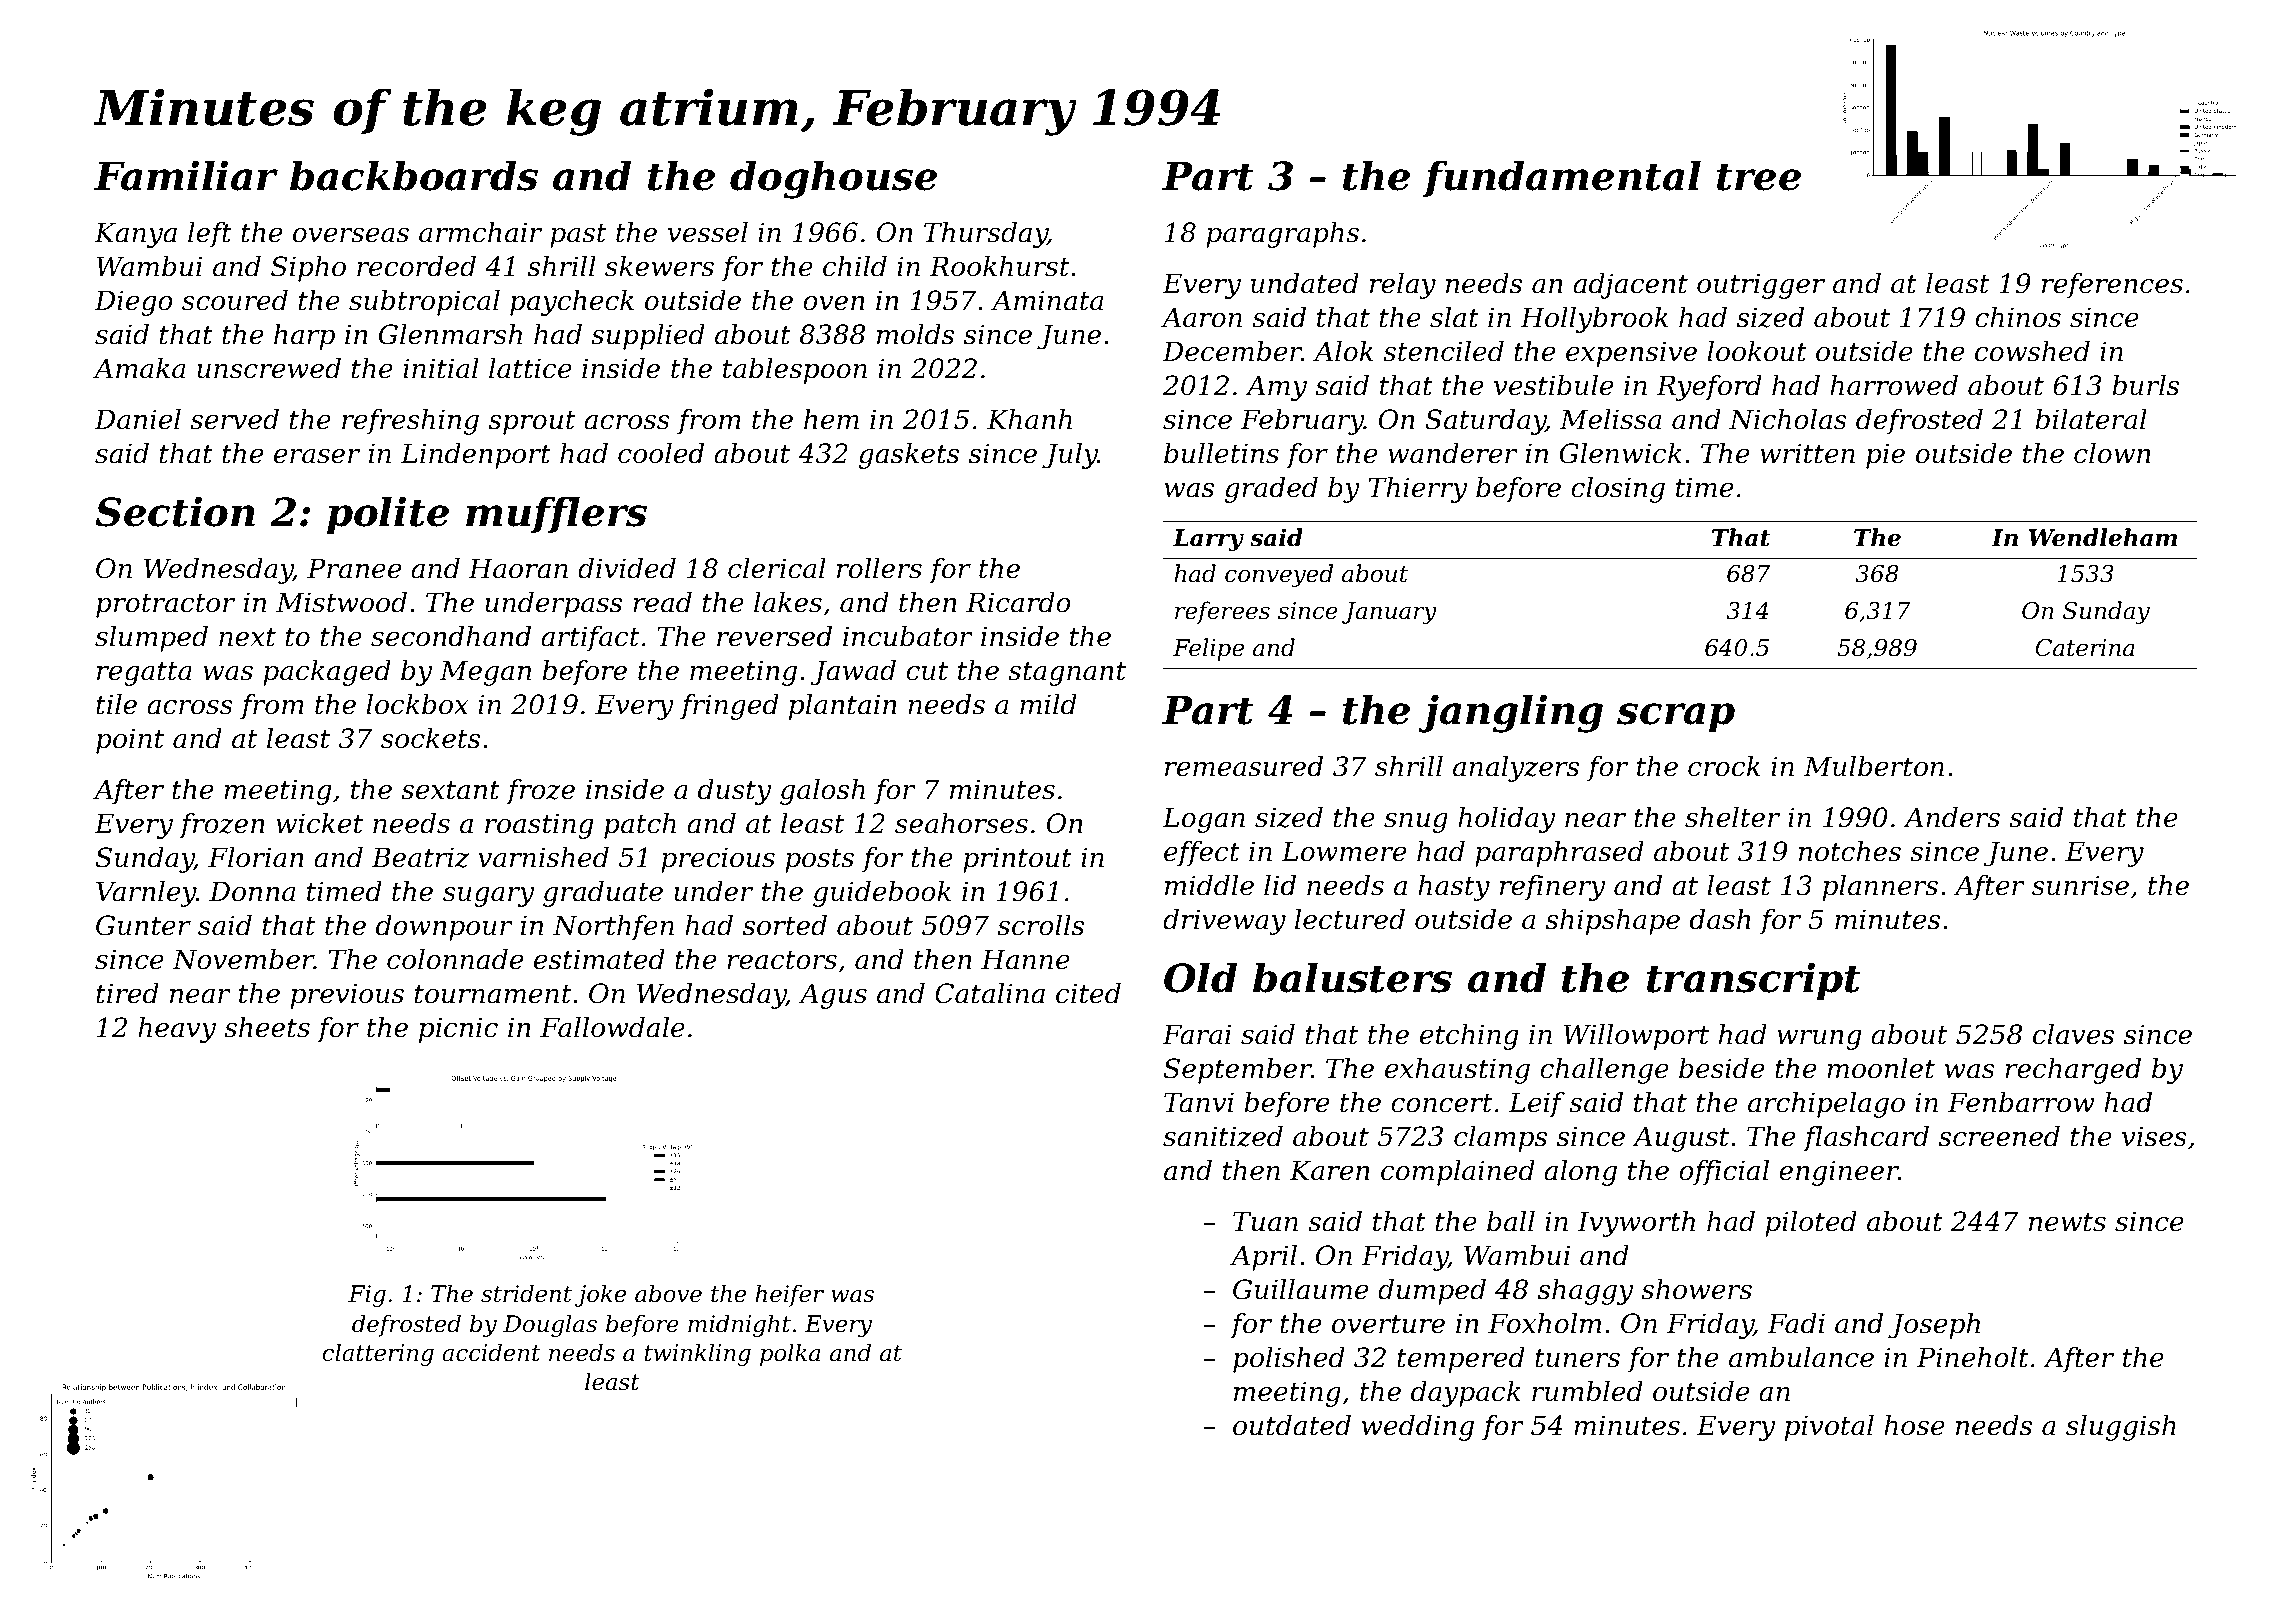 This page has width=2292, height=1620. Describe the element at coordinates (378, 1354) in the page. I see `clattering` at that location.
